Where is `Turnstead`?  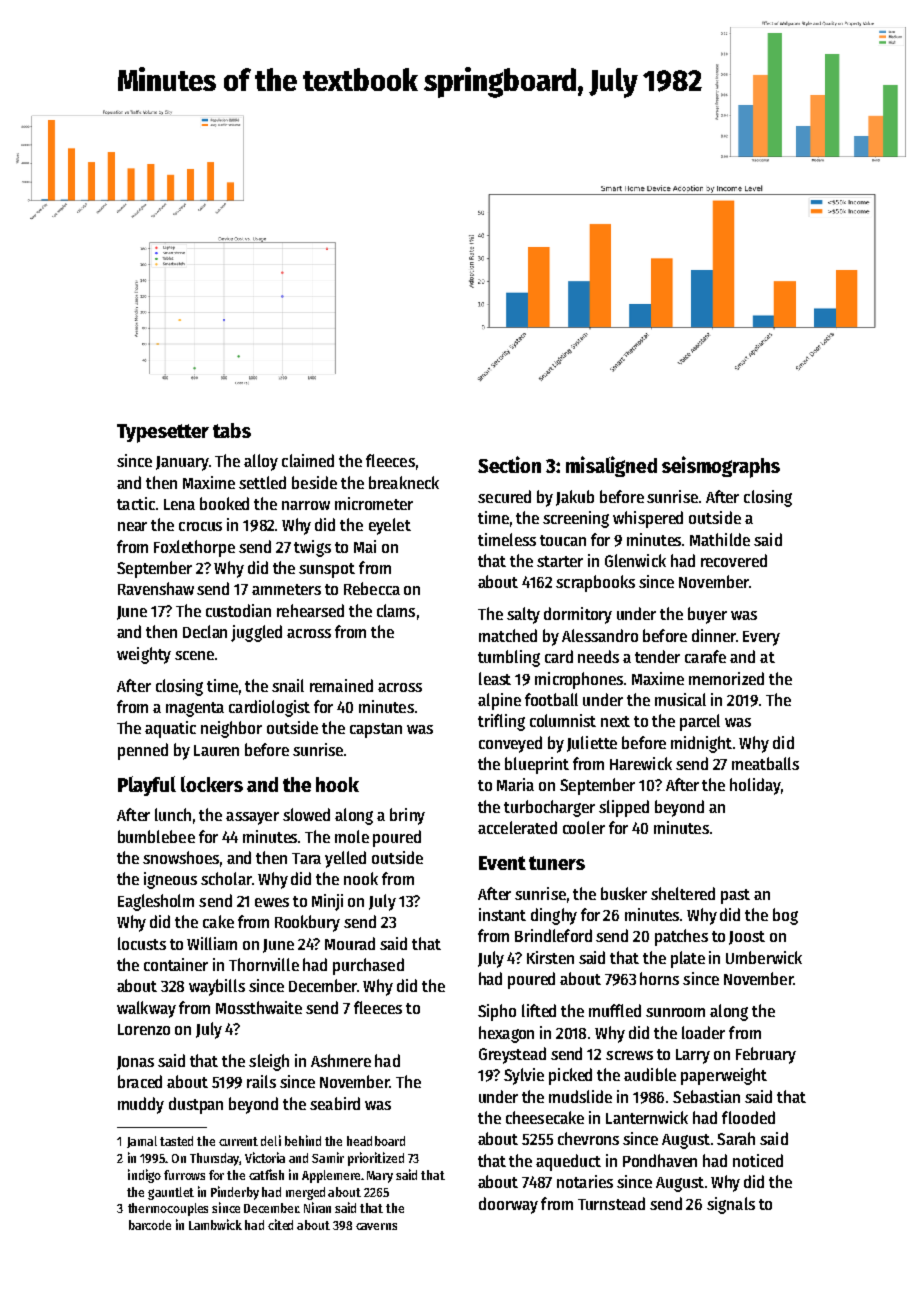
Turnstead is located at coordinates (611, 1203).
